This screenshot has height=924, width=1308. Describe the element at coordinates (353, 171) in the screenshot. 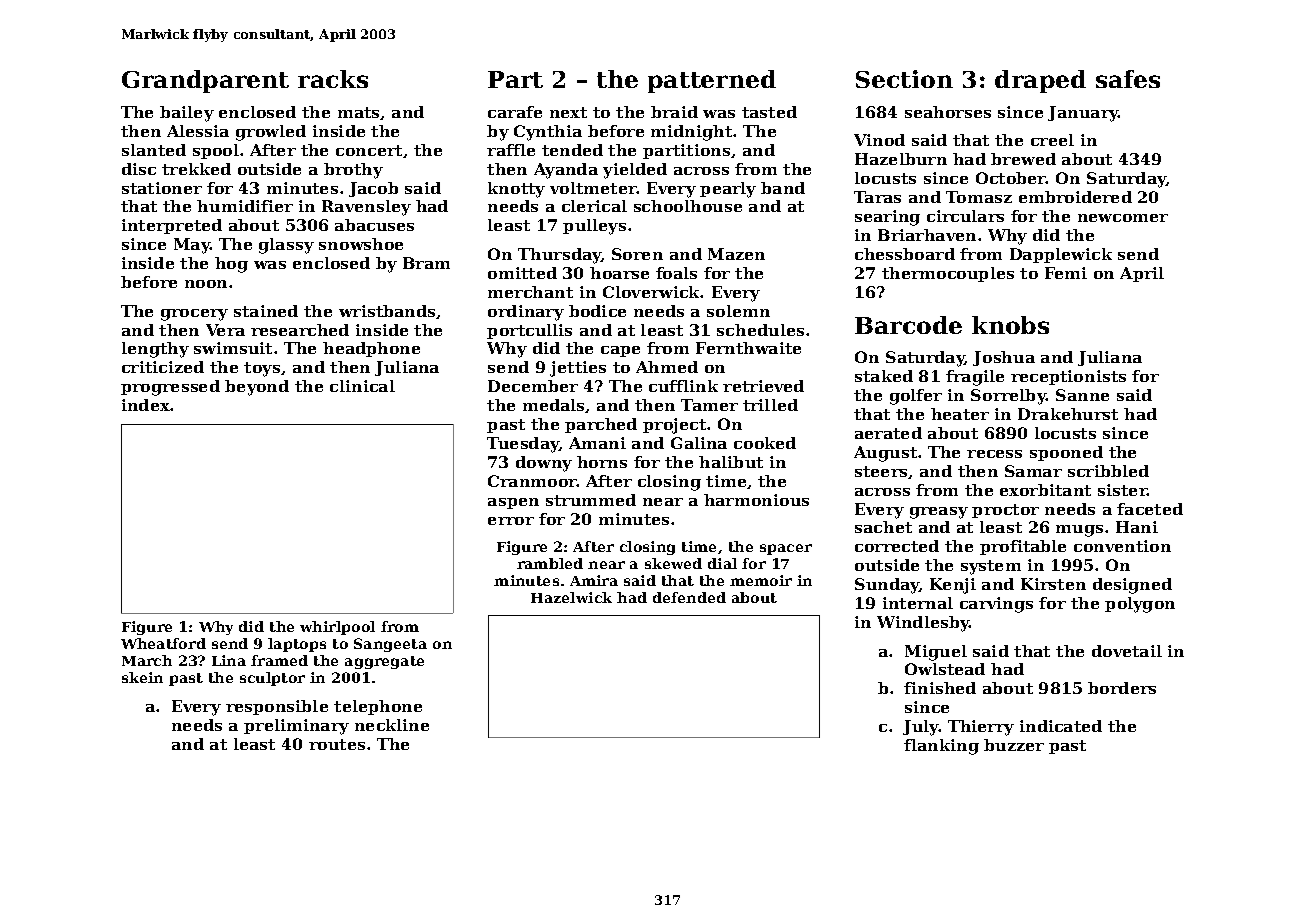

I see `brothy` at that location.
